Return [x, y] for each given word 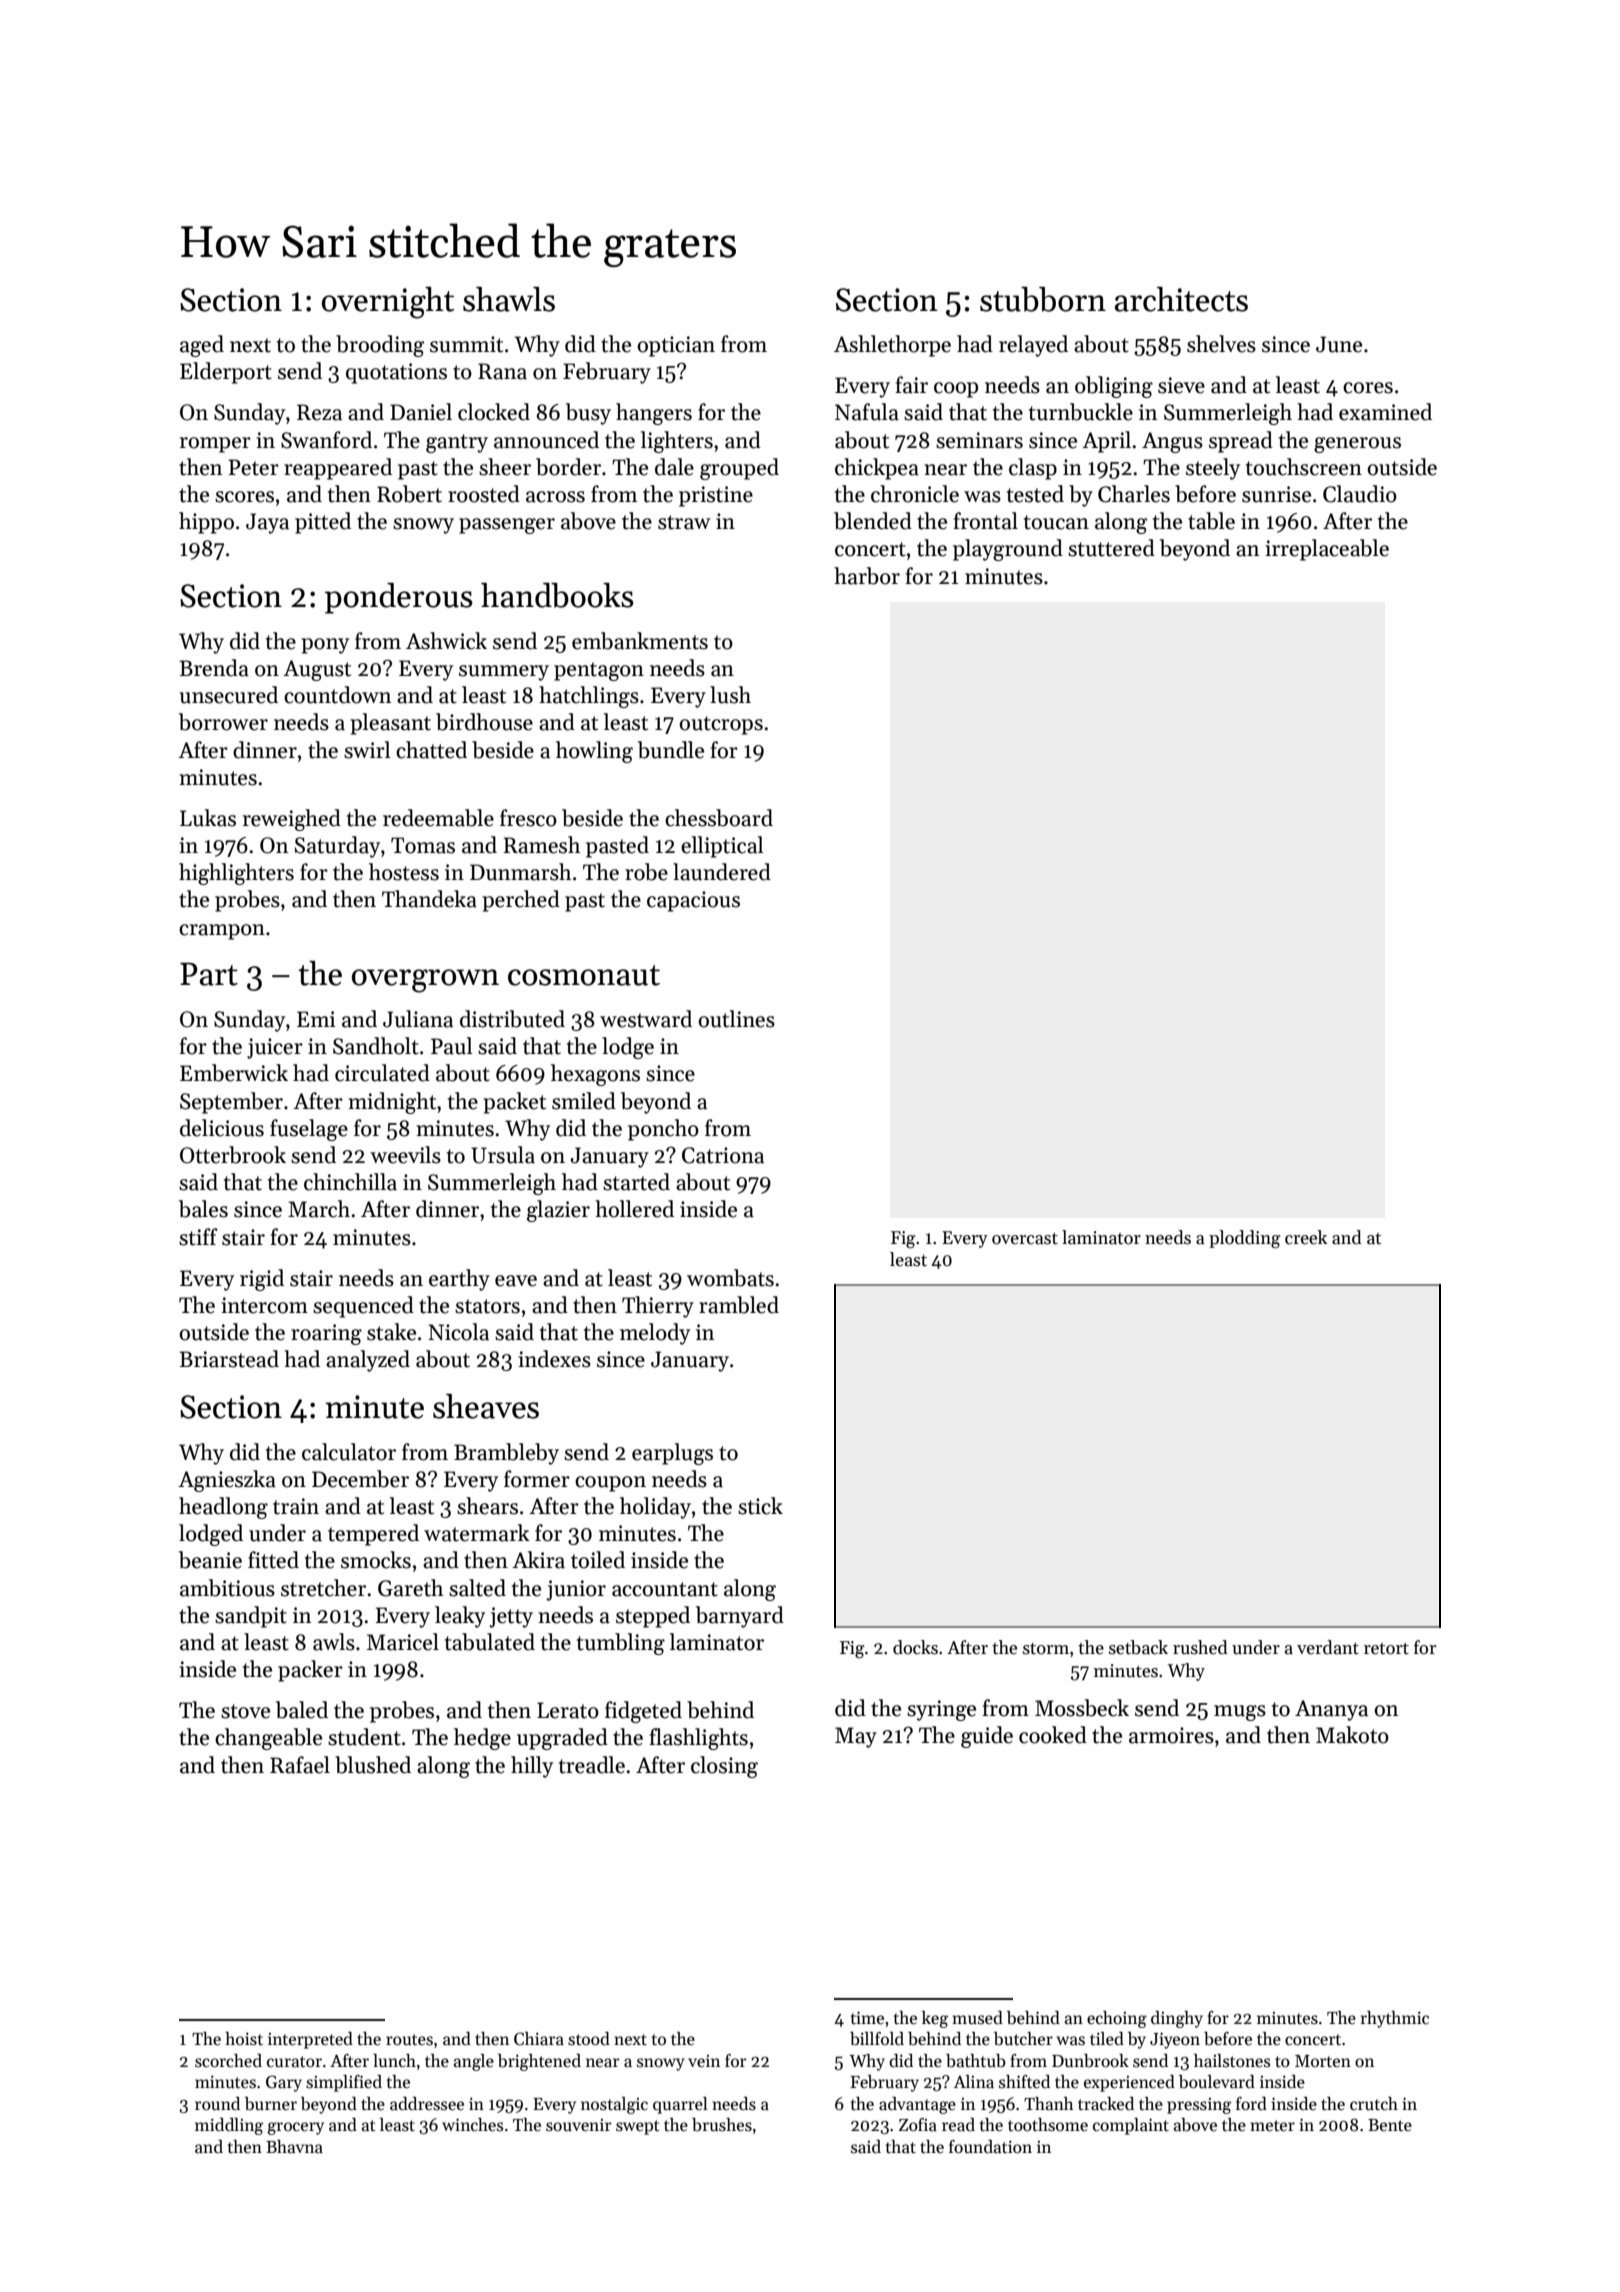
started [636, 1182]
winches [472, 2125]
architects [1181, 299]
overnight [388, 303]
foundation [990, 2147]
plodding [1245, 1239]
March [319, 1209]
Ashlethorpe [892, 346]
